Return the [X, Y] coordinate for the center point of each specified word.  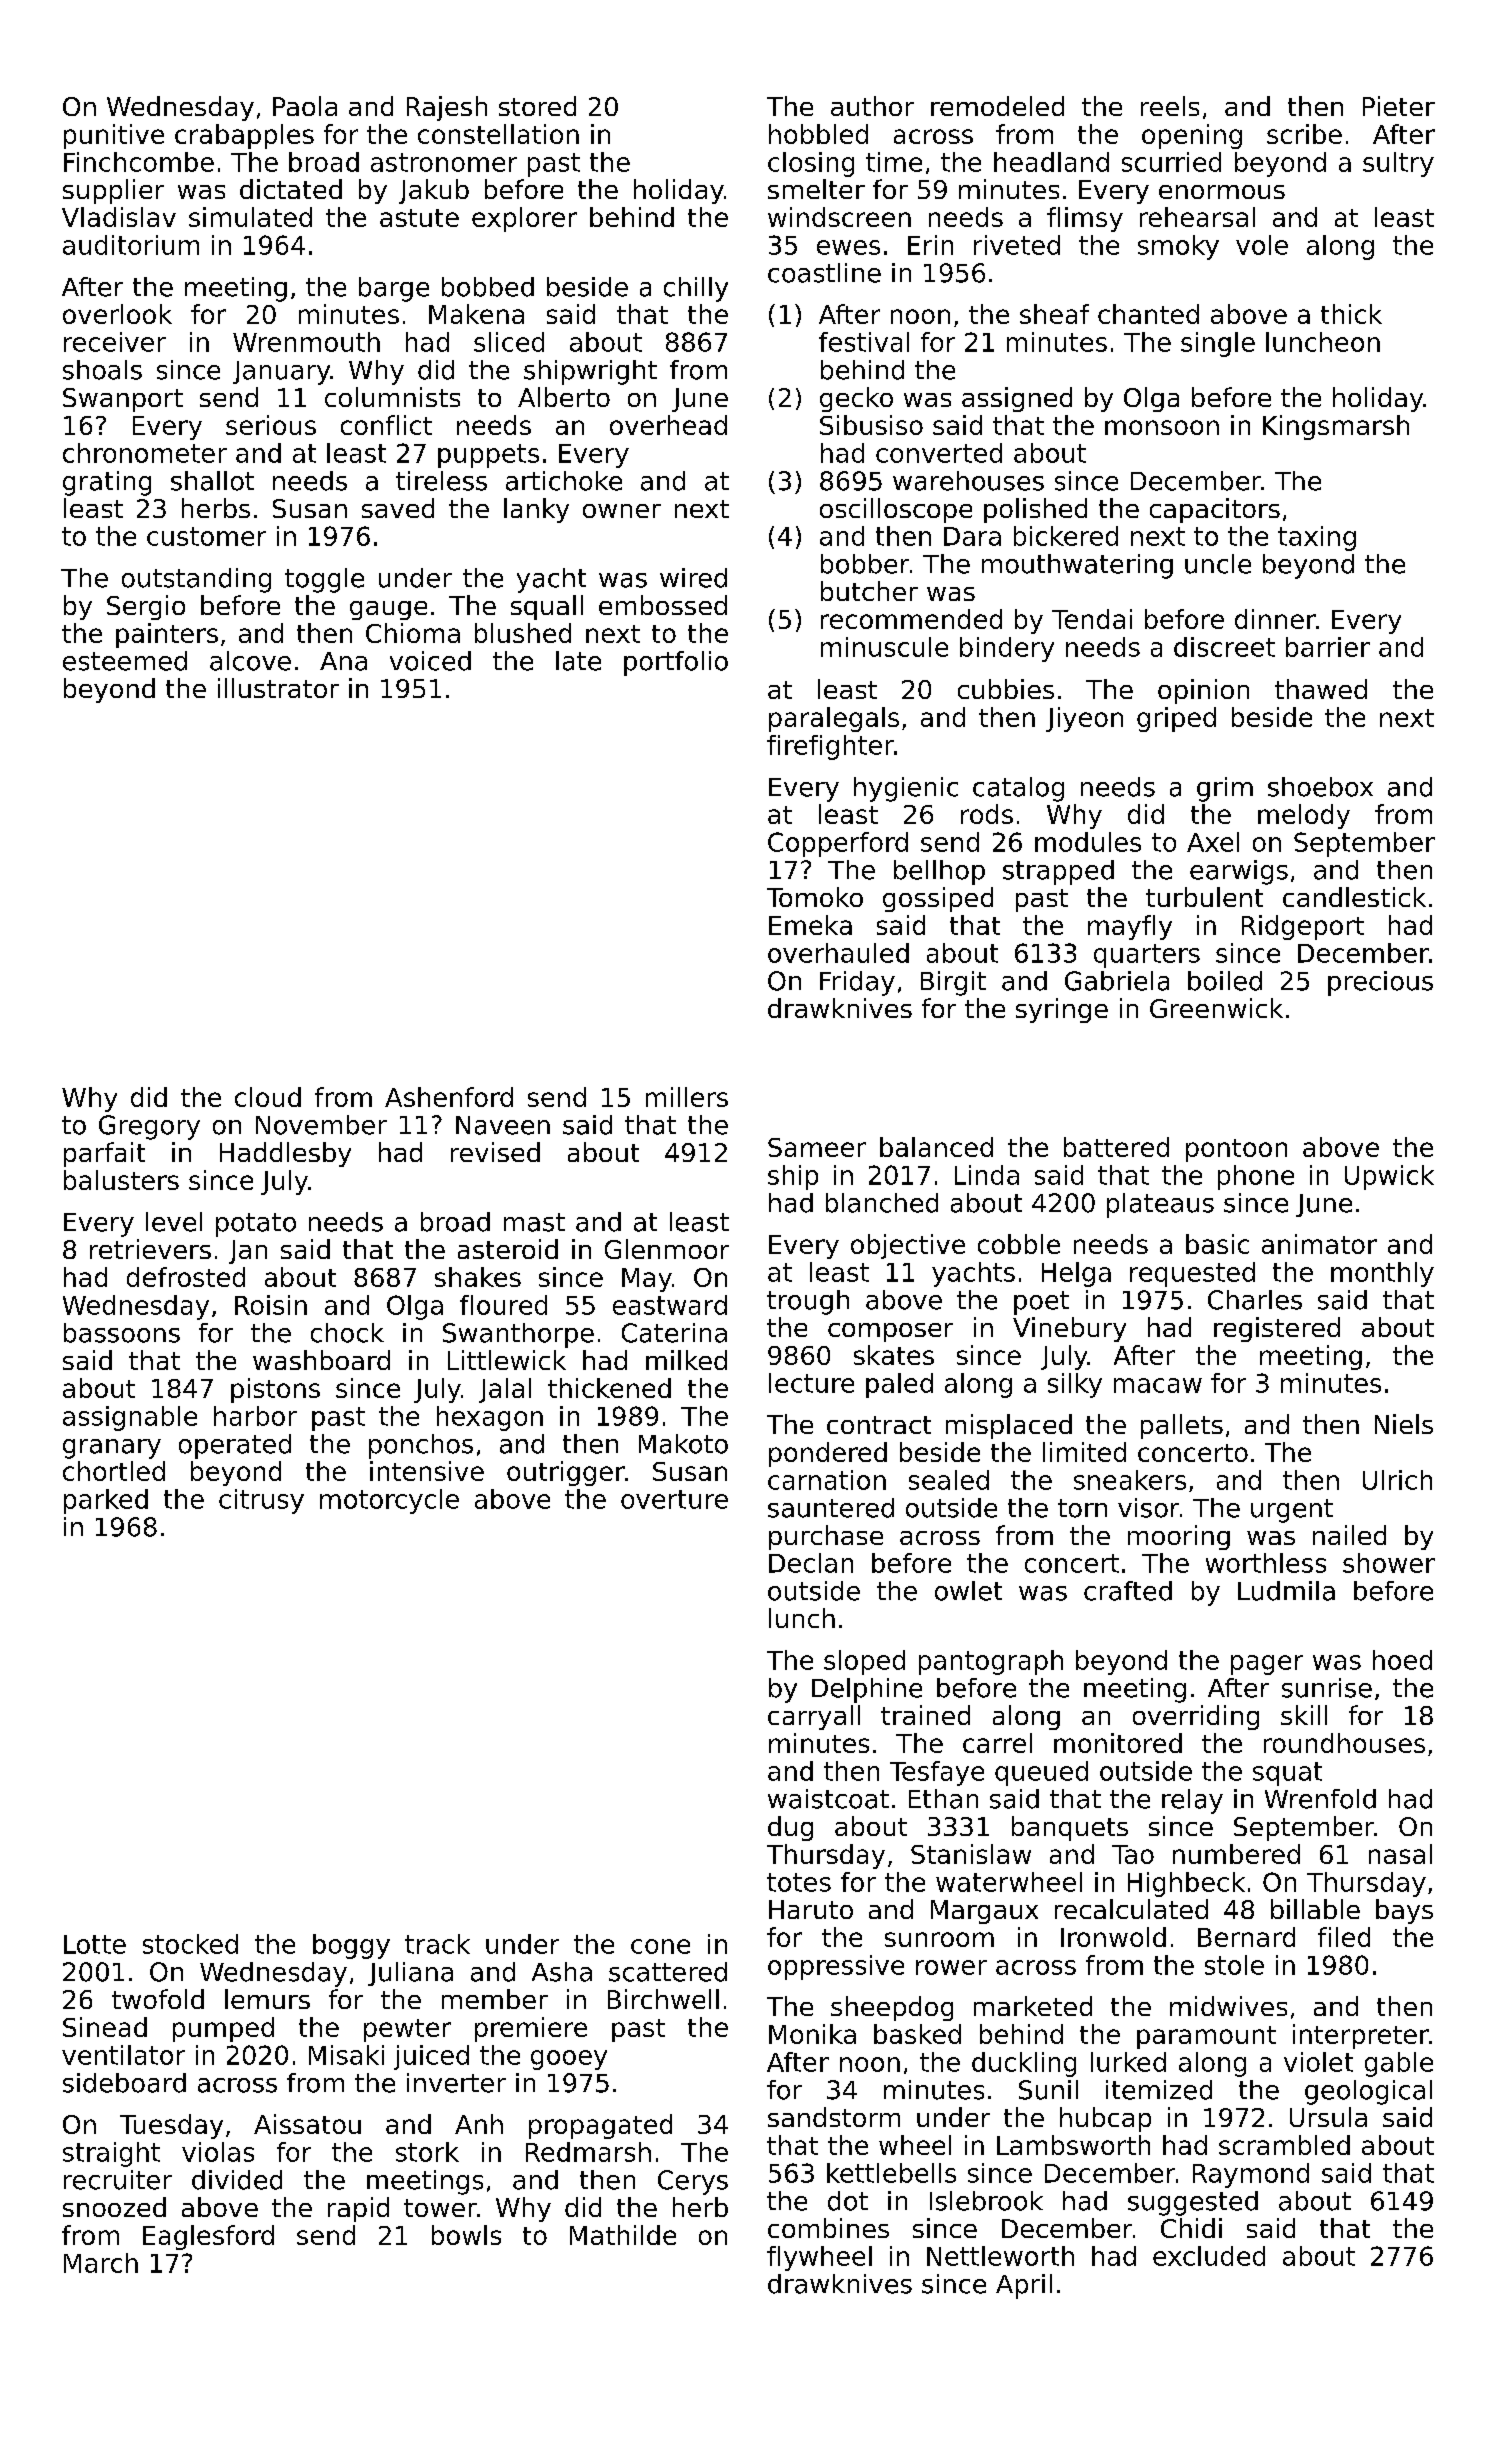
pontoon [1236, 1150]
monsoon [1162, 427]
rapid [358, 2209]
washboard [321, 1360]
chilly [696, 289]
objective [908, 1246]
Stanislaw [971, 1854]
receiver [115, 342]
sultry [1398, 164]
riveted [1017, 245]
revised [495, 1152]
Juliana [410, 1974]
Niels [1404, 1424]
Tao [1133, 1854]
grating [107, 483]
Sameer [817, 1147]
